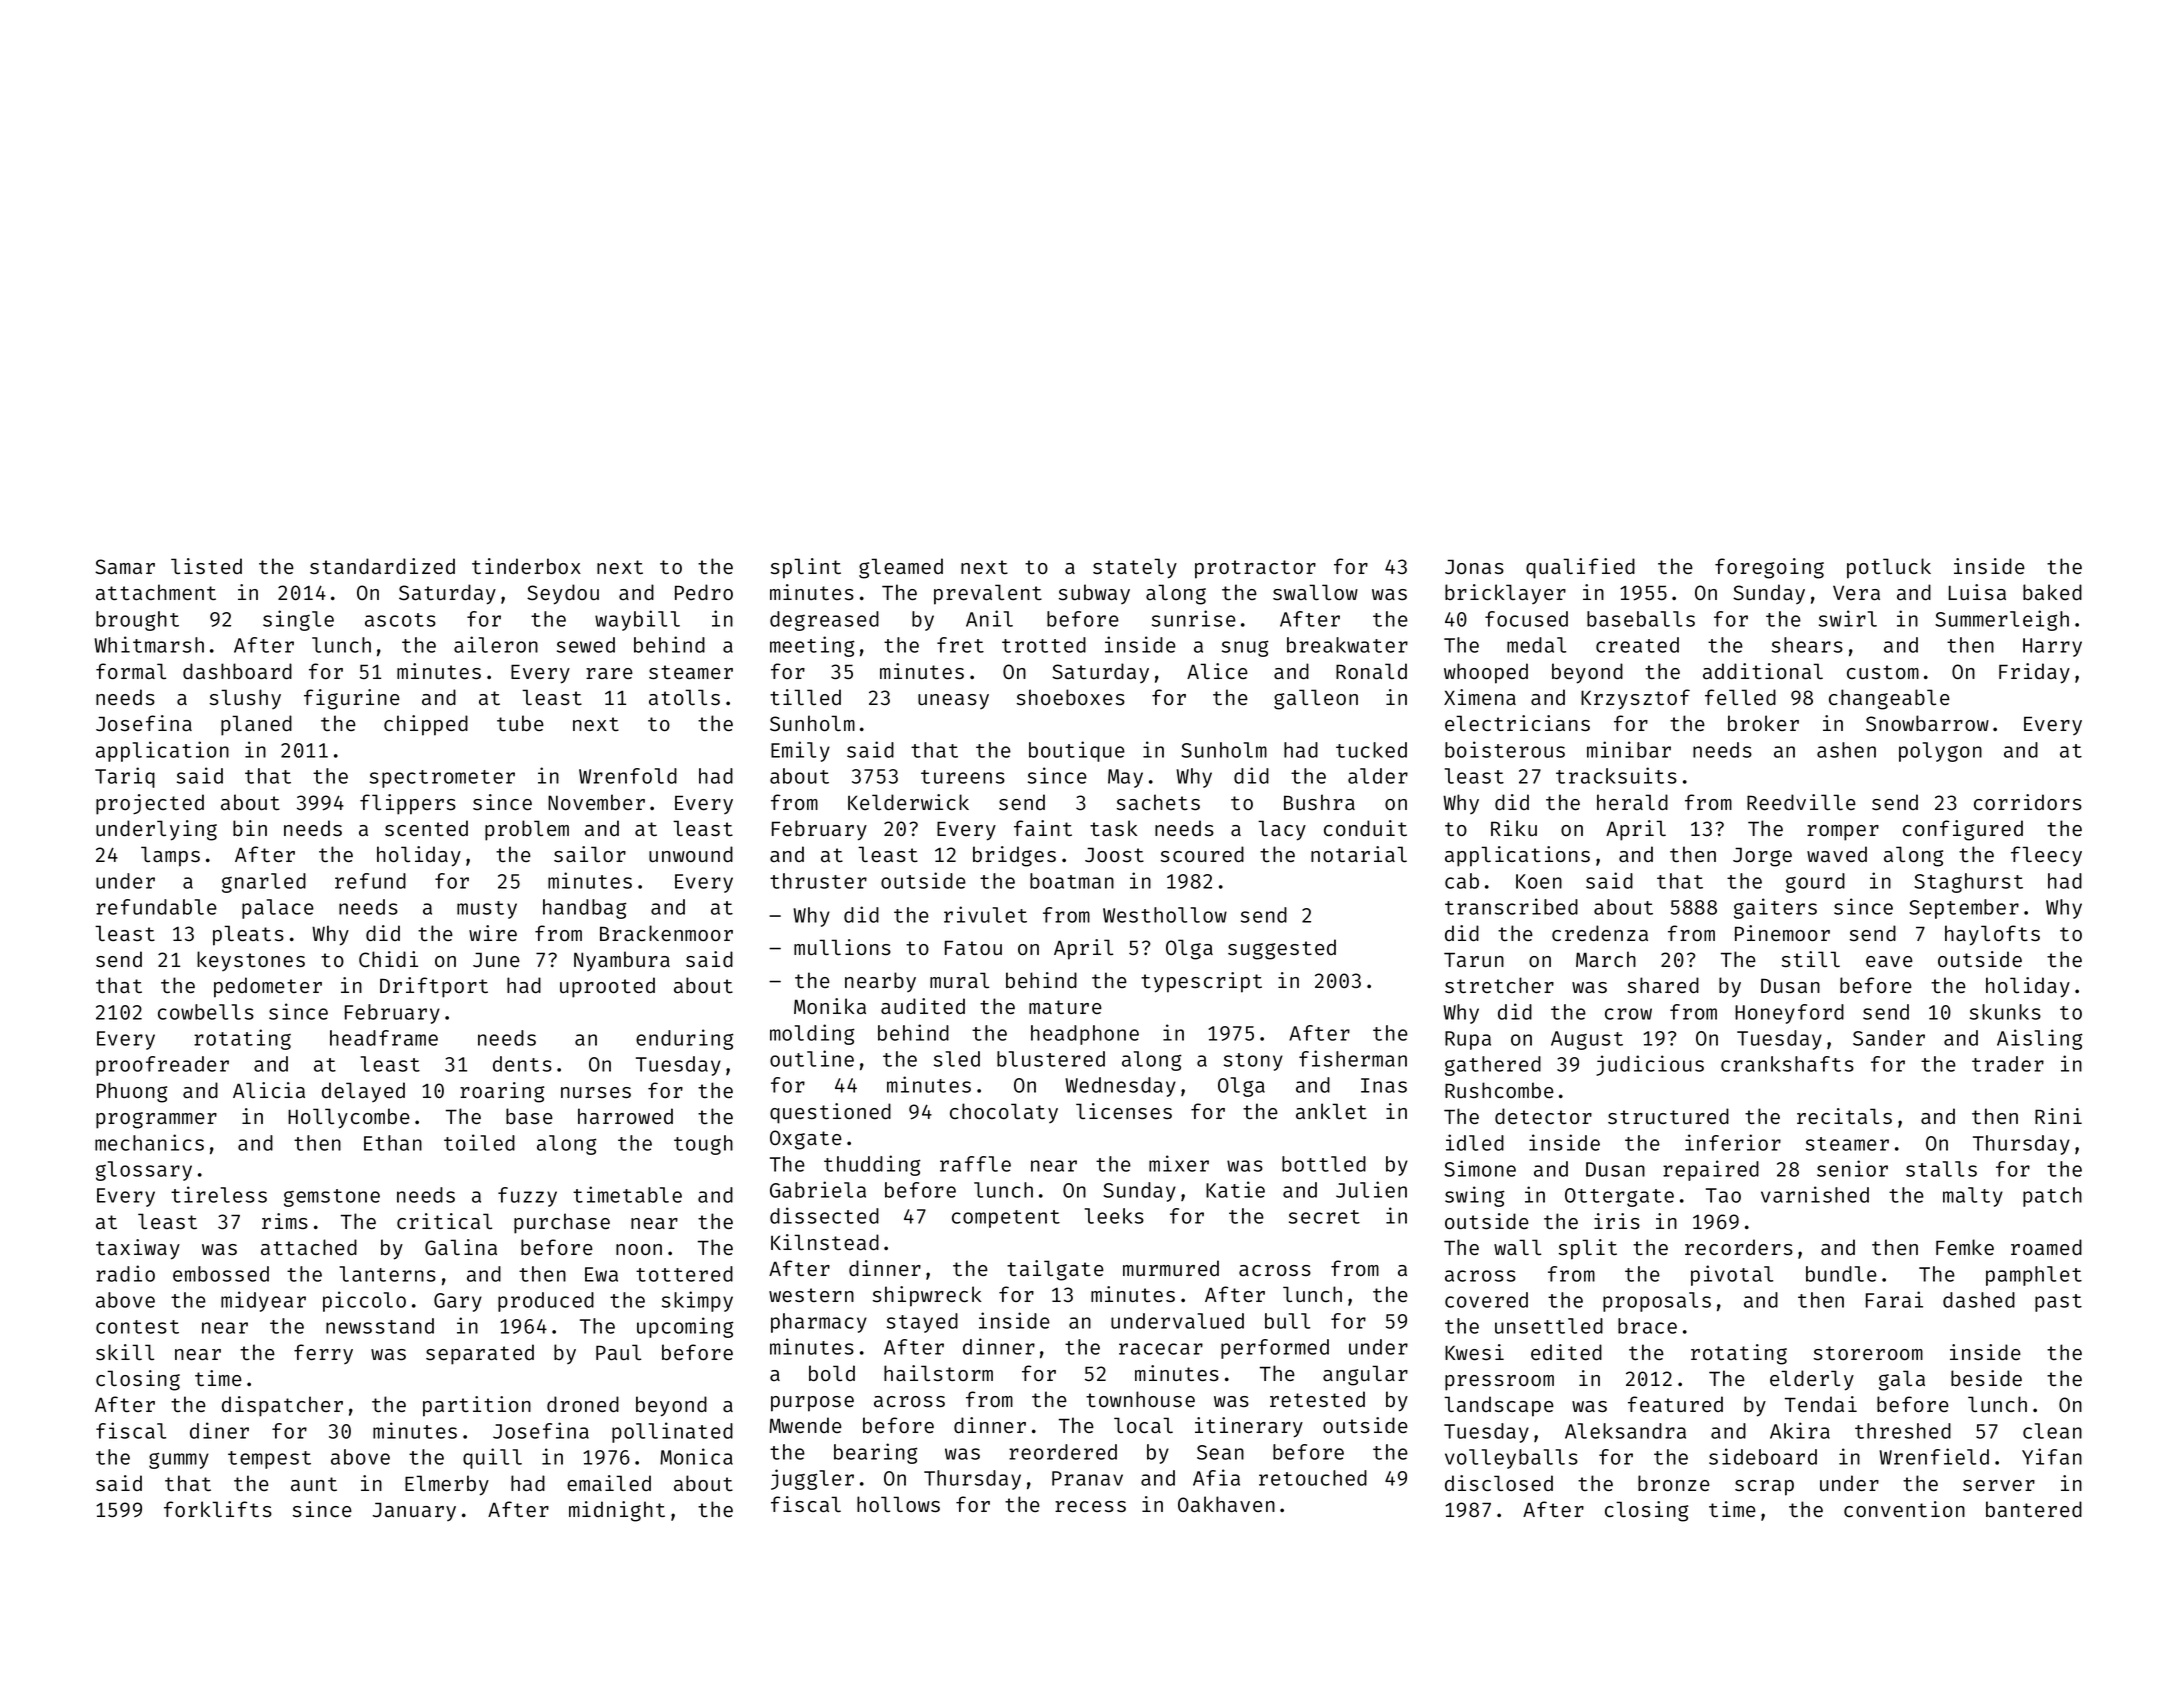 This image has width=2178, height=1683. Describe the element at coordinates (1841, 1274) in the image. I see `bundle` at that location.
